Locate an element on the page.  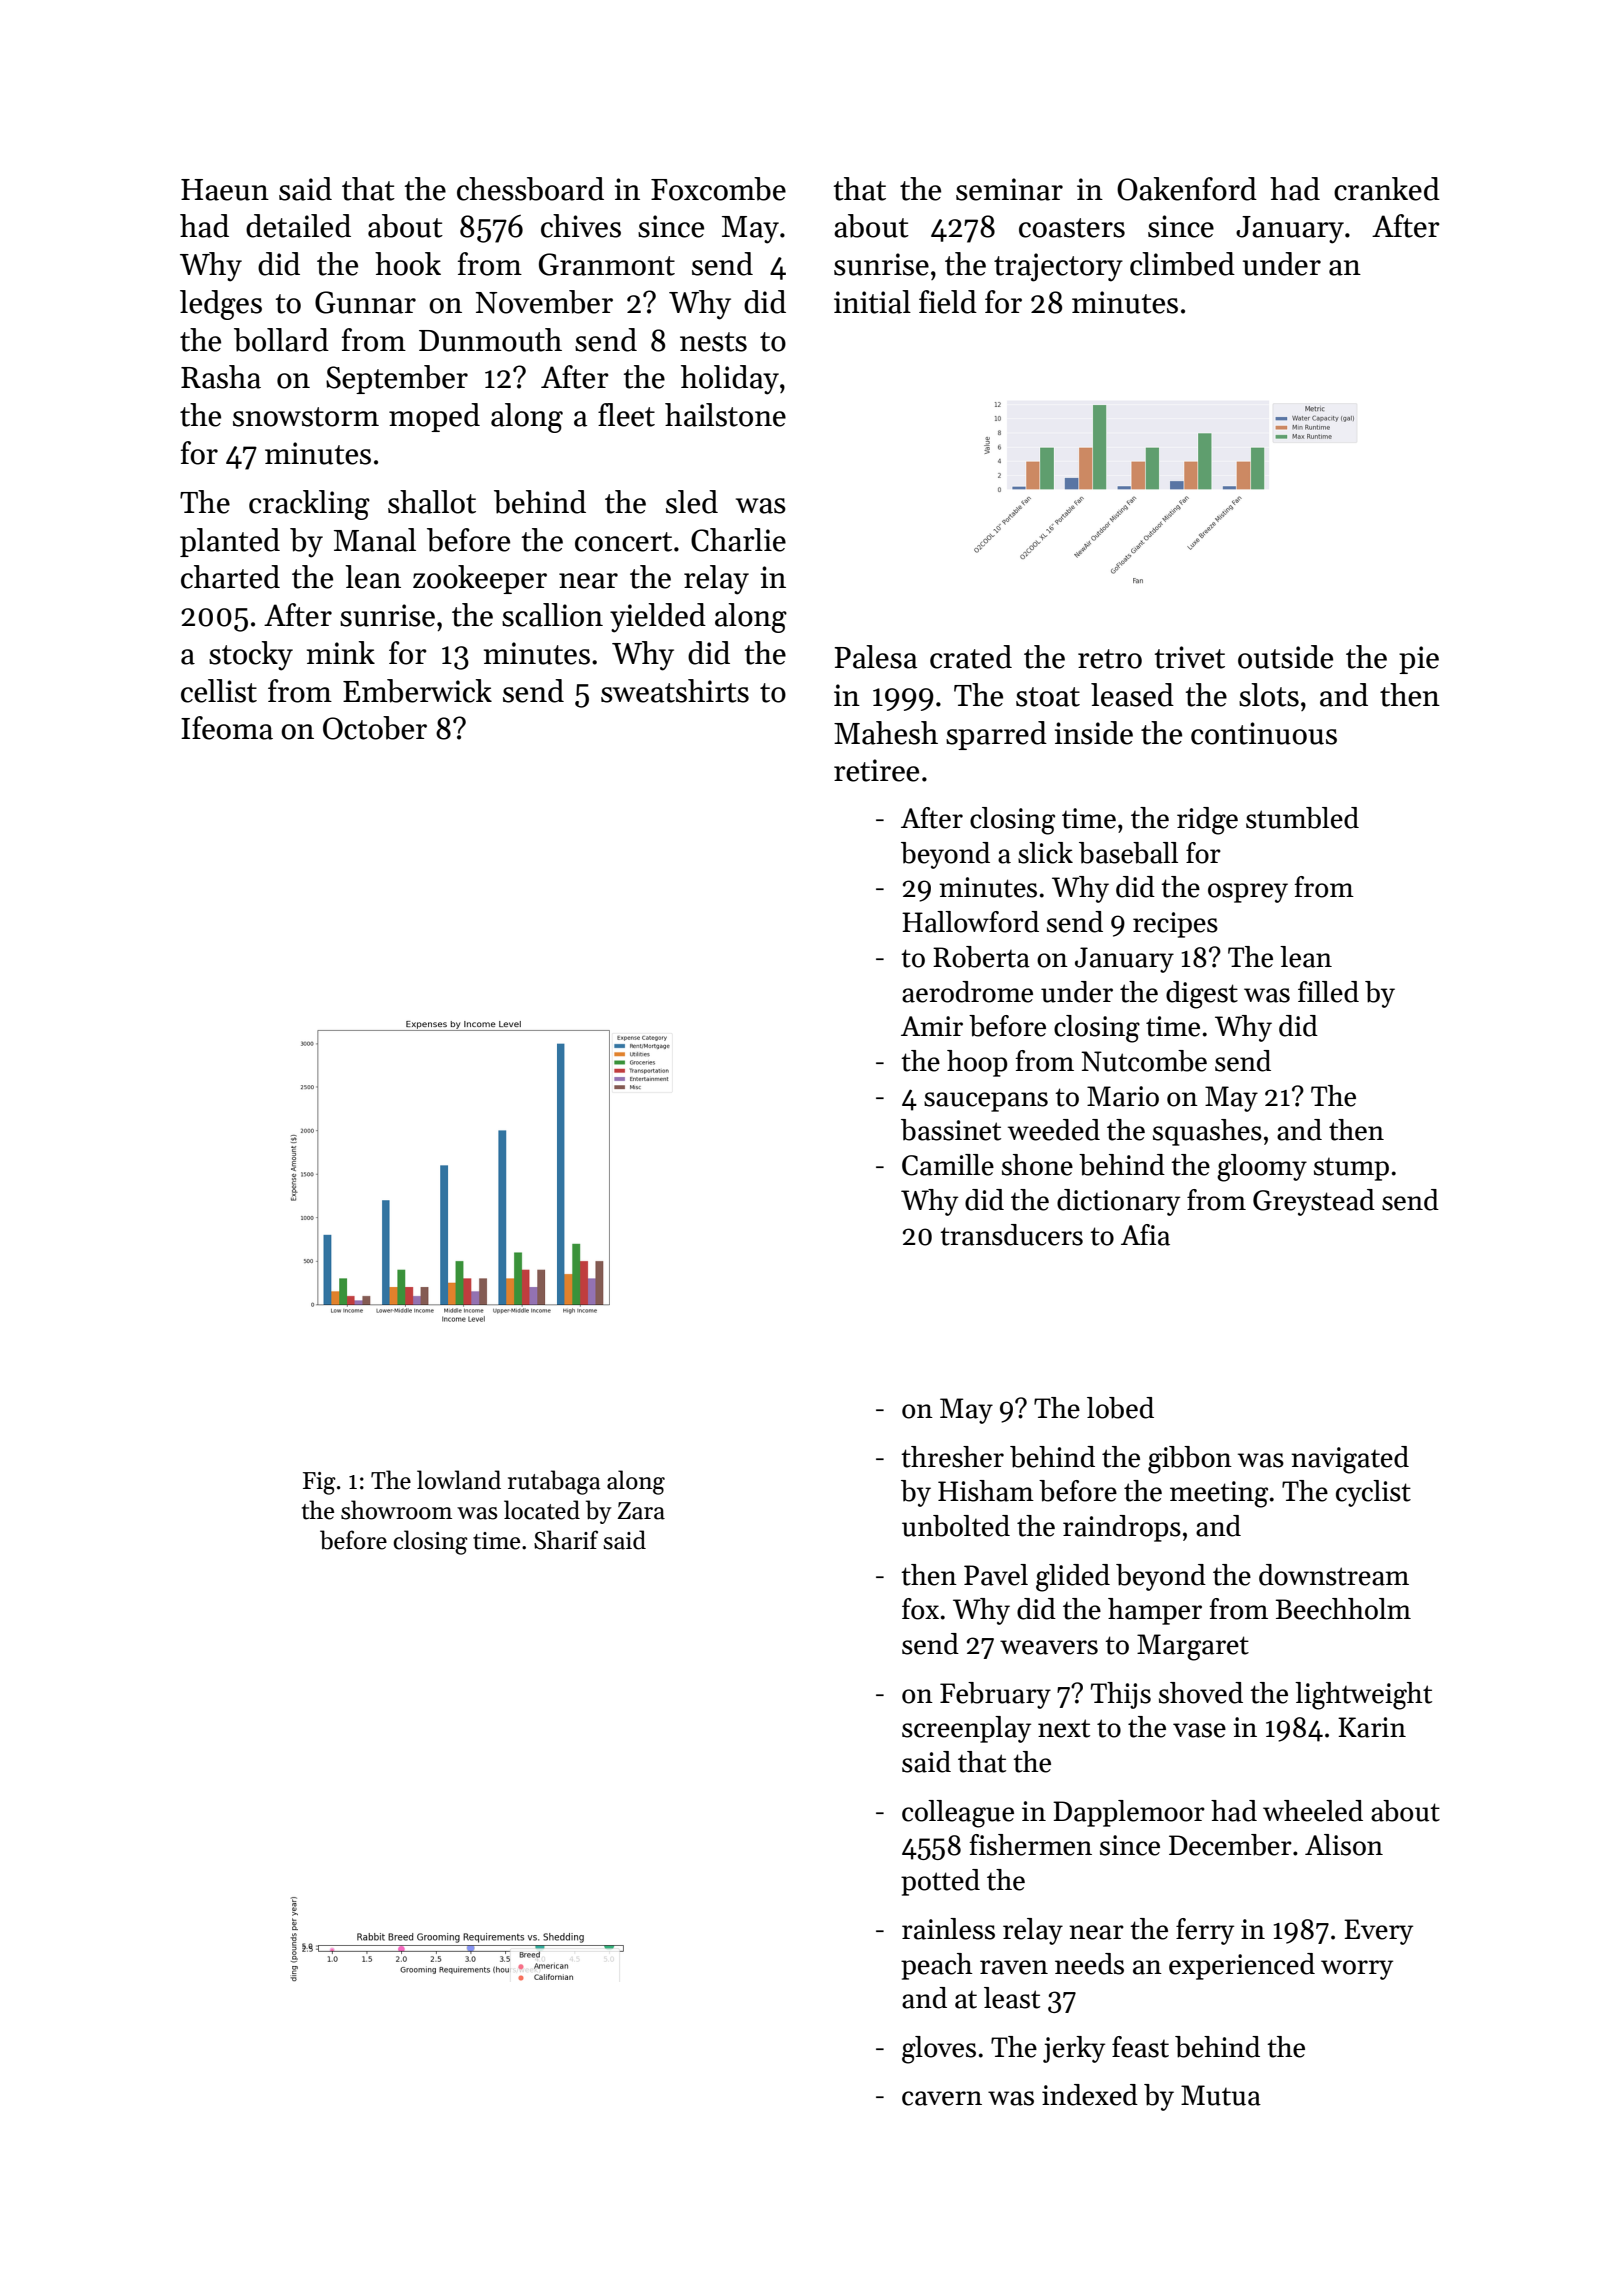
Charlie is located at coordinates (738, 540).
